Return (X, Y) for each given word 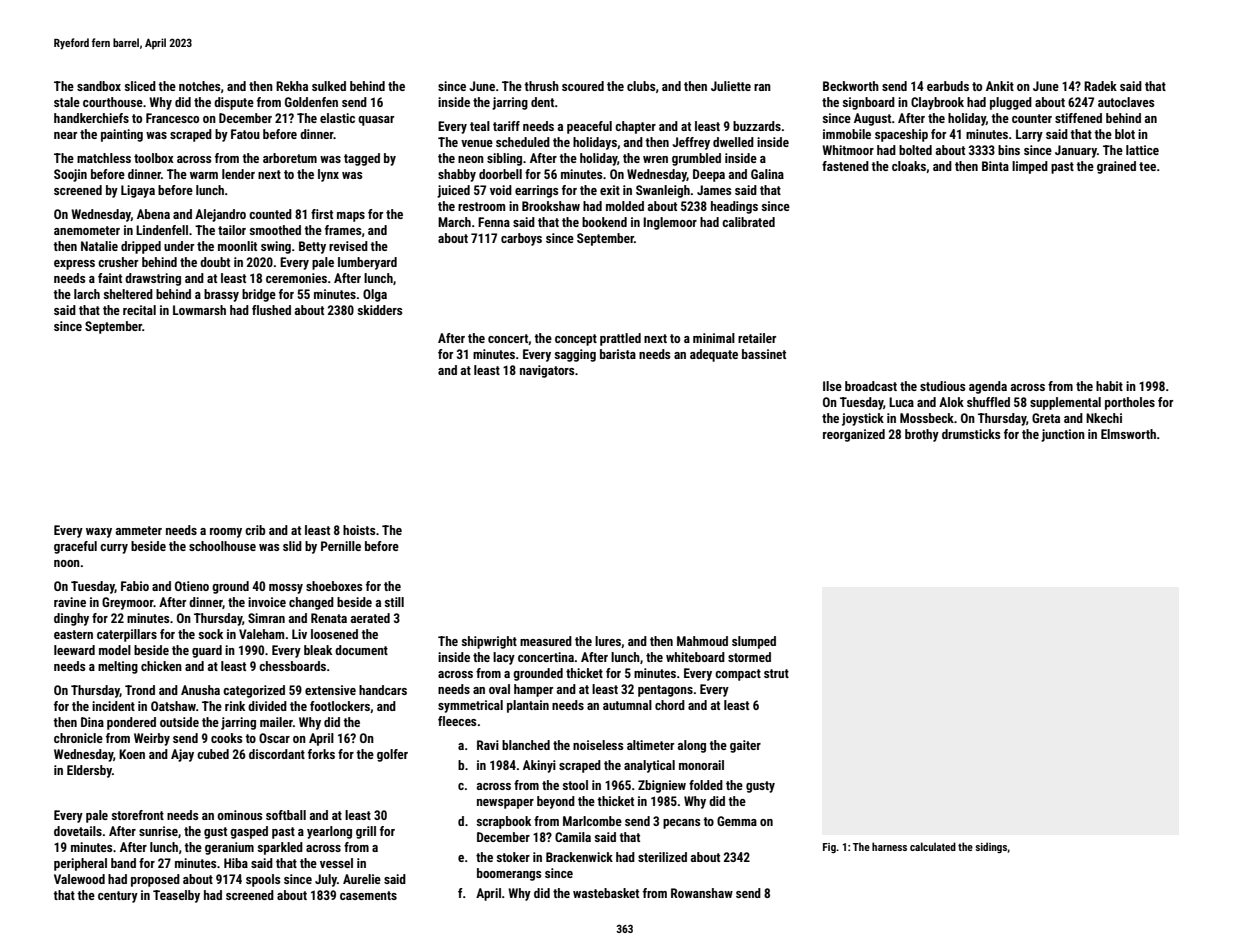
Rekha (292, 86)
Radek (1100, 86)
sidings (991, 847)
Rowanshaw (702, 893)
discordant (277, 754)
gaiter (745, 746)
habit (1109, 386)
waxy (99, 533)
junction (1063, 435)
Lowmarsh (199, 310)
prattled (620, 339)
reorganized (854, 435)
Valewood (79, 879)
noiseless (598, 745)
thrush (541, 86)
